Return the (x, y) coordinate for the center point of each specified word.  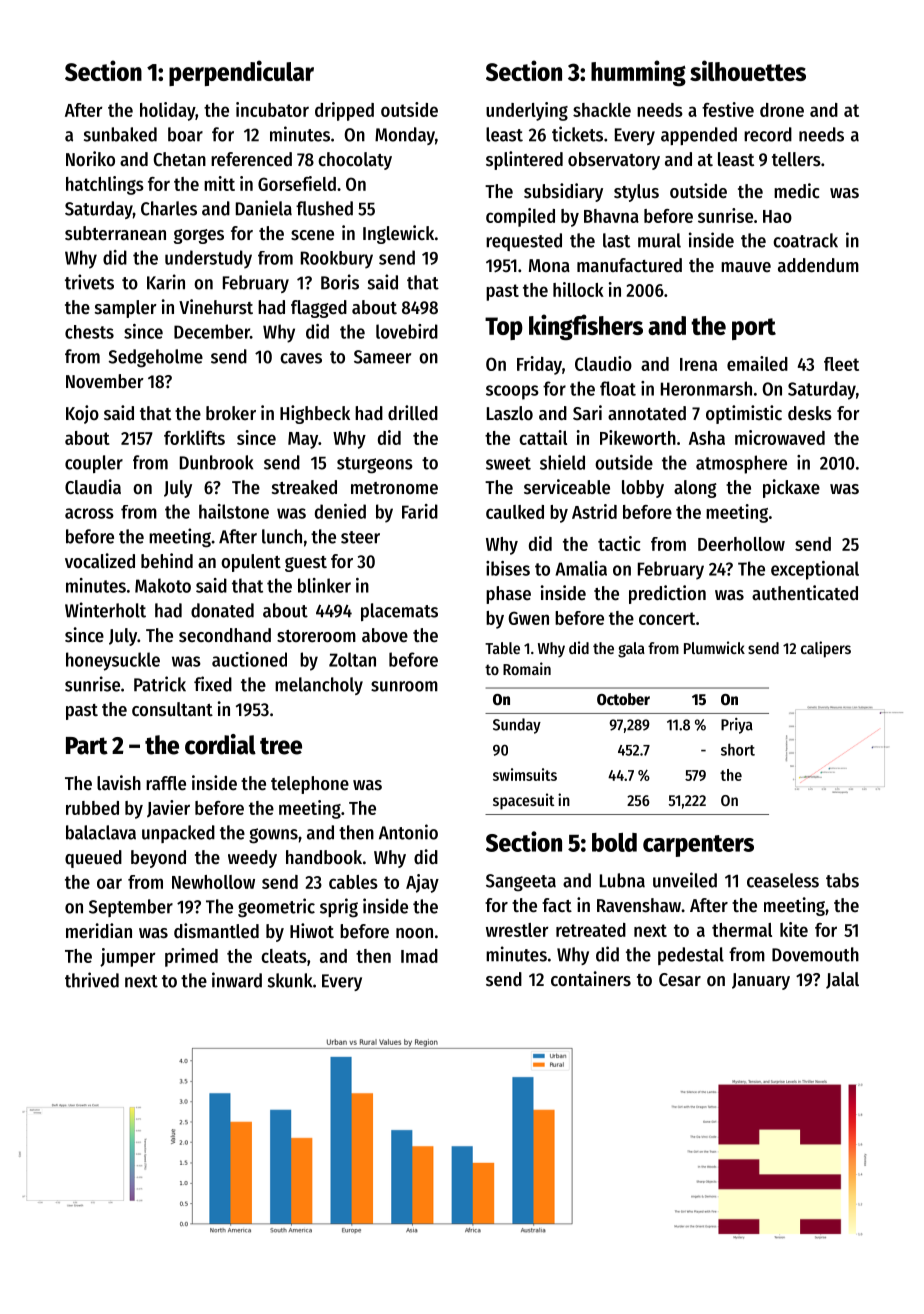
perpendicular (241, 73)
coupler (94, 464)
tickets (577, 134)
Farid (420, 511)
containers (591, 979)
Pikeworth (638, 437)
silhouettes (748, 70)
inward (237, 980)
